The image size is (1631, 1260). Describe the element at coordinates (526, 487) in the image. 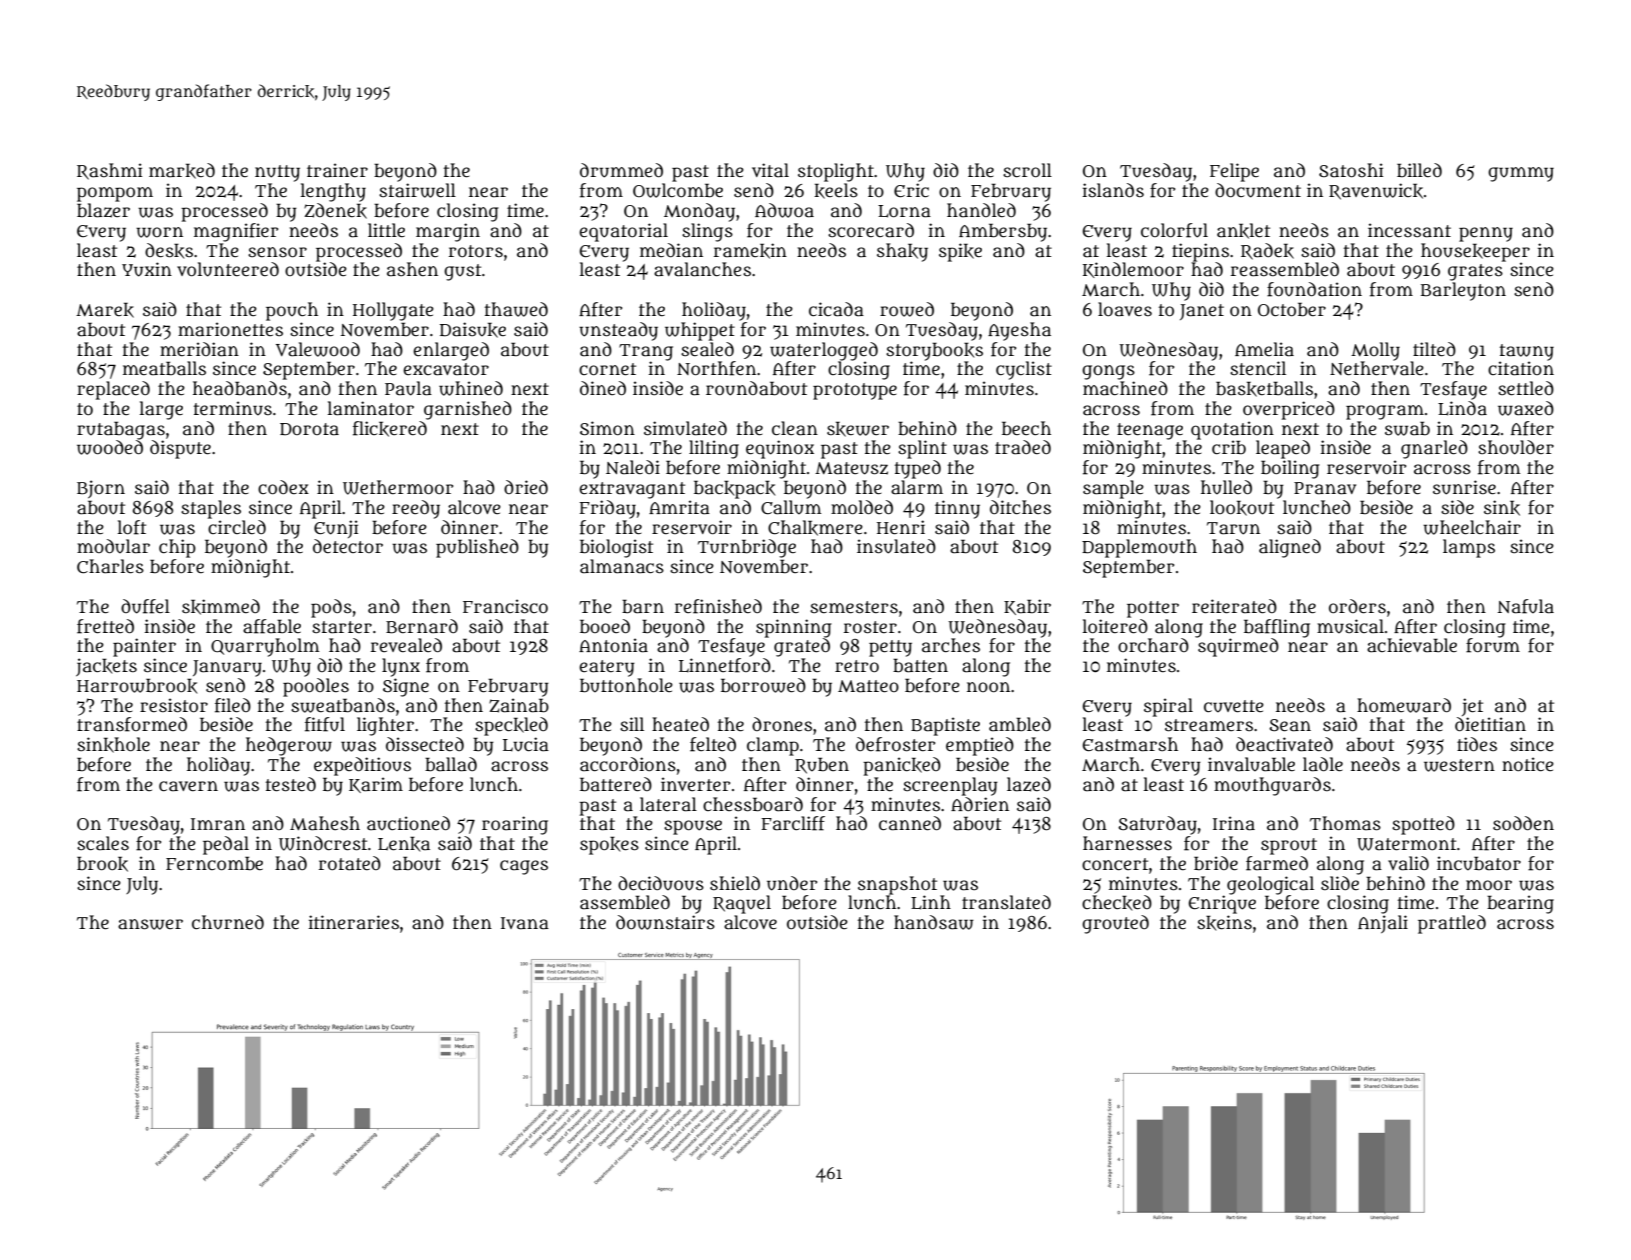

I see `dried` at that location.
